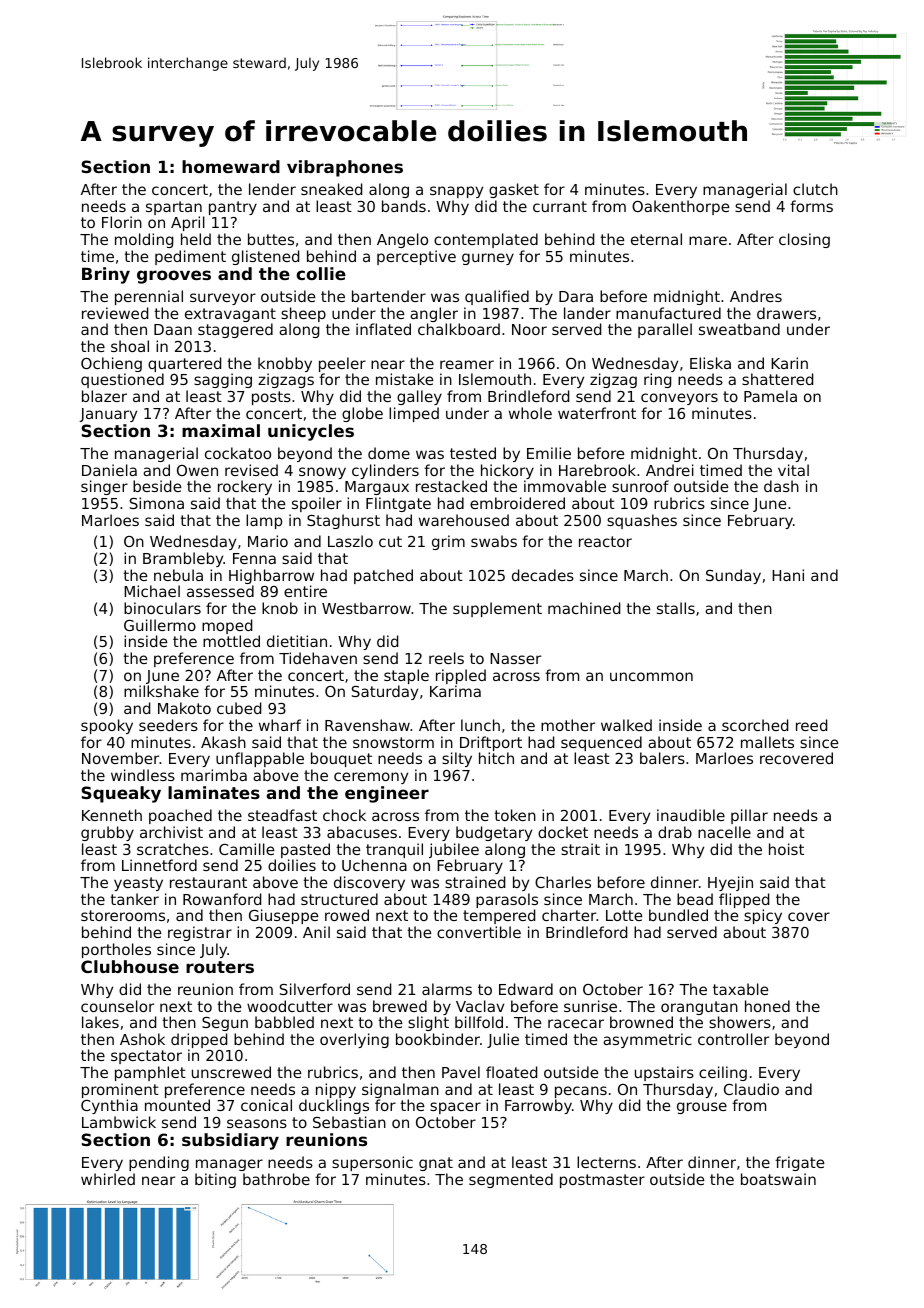  What do you see at coordinates (815, 189) in the screenshot?
I see `clutch` at bounding box center [815, 189].
